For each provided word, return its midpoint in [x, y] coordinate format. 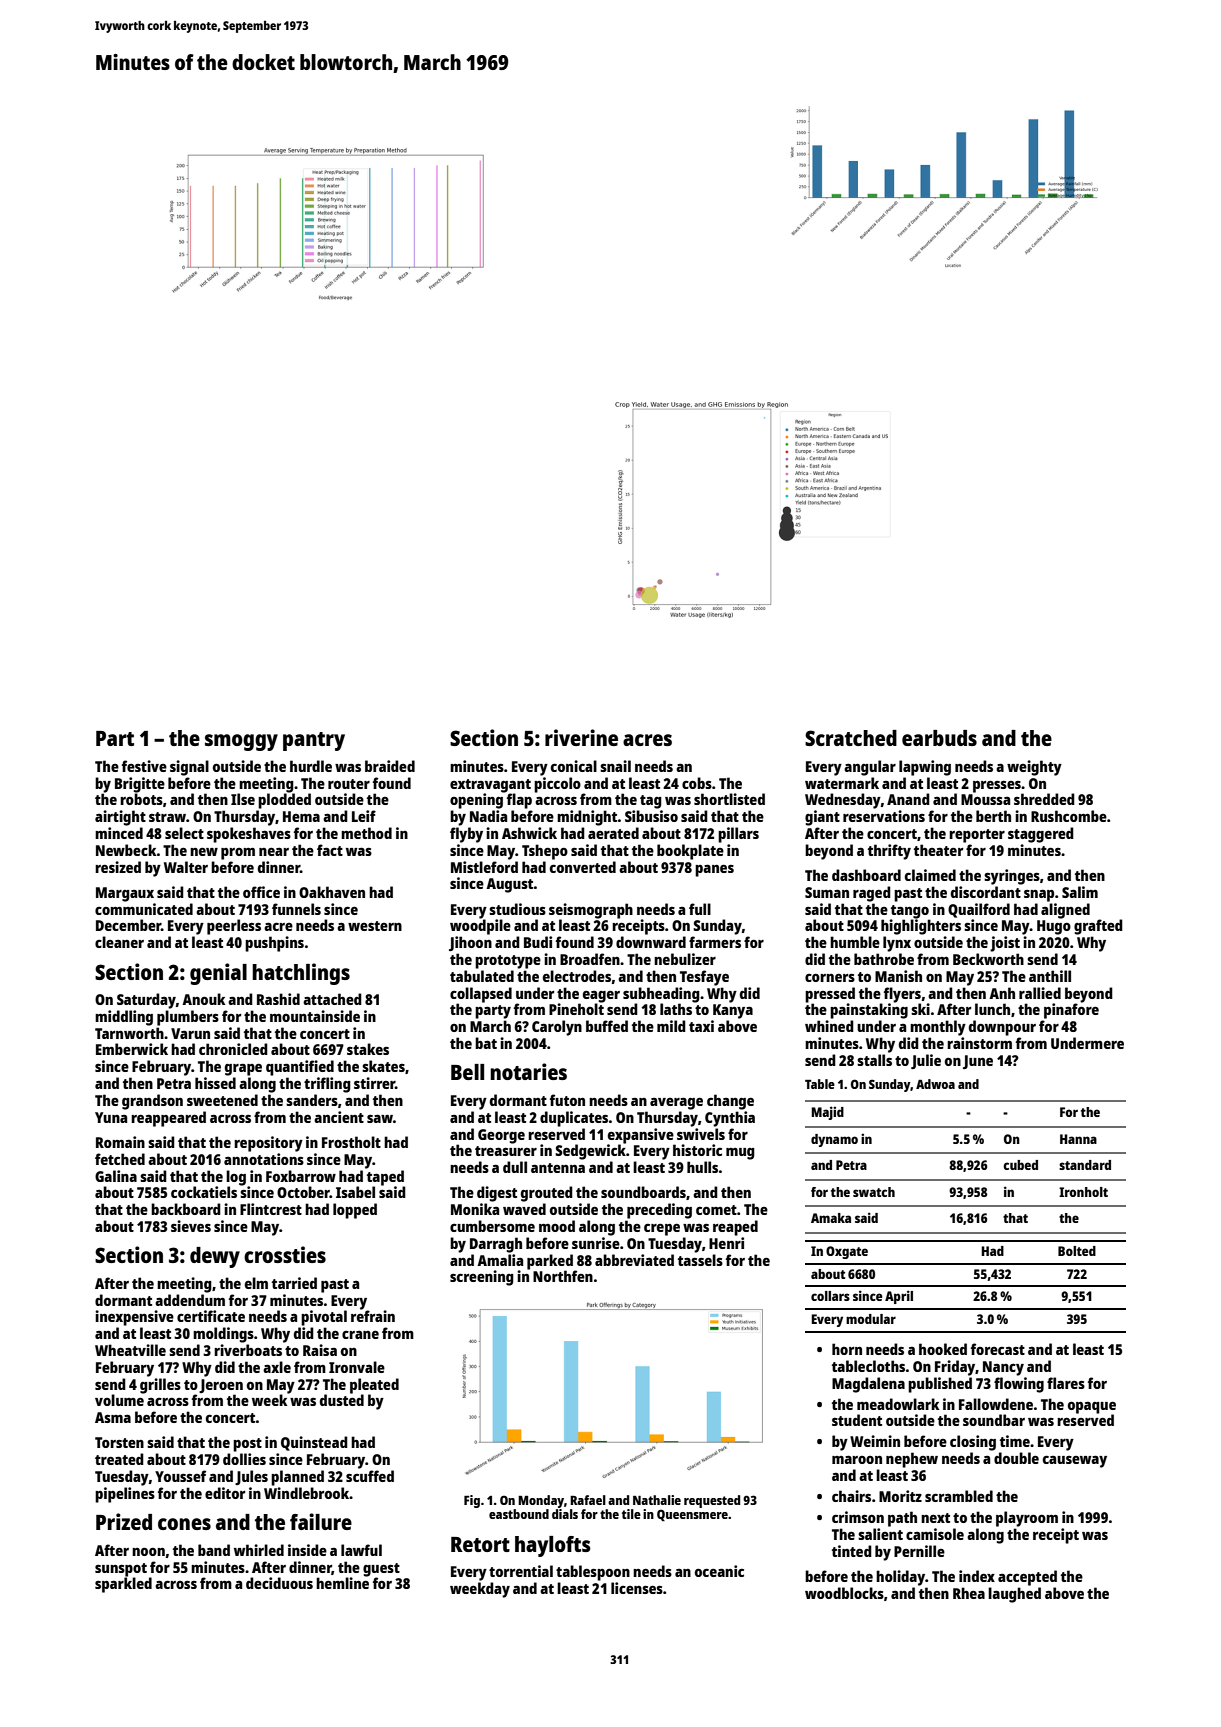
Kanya [733, 1011]
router [349, 784]
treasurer [506, 1151]
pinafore [1071, 1011]
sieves [191, 1226]
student [857, 1420]
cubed [1020, 1165]
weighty [1034, 768]
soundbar [994, 1420]
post [247, 1445]
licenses [637, 1588]
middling [124, 1018]
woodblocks [844, 1593]
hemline [342, 1583]
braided [390, 766]
